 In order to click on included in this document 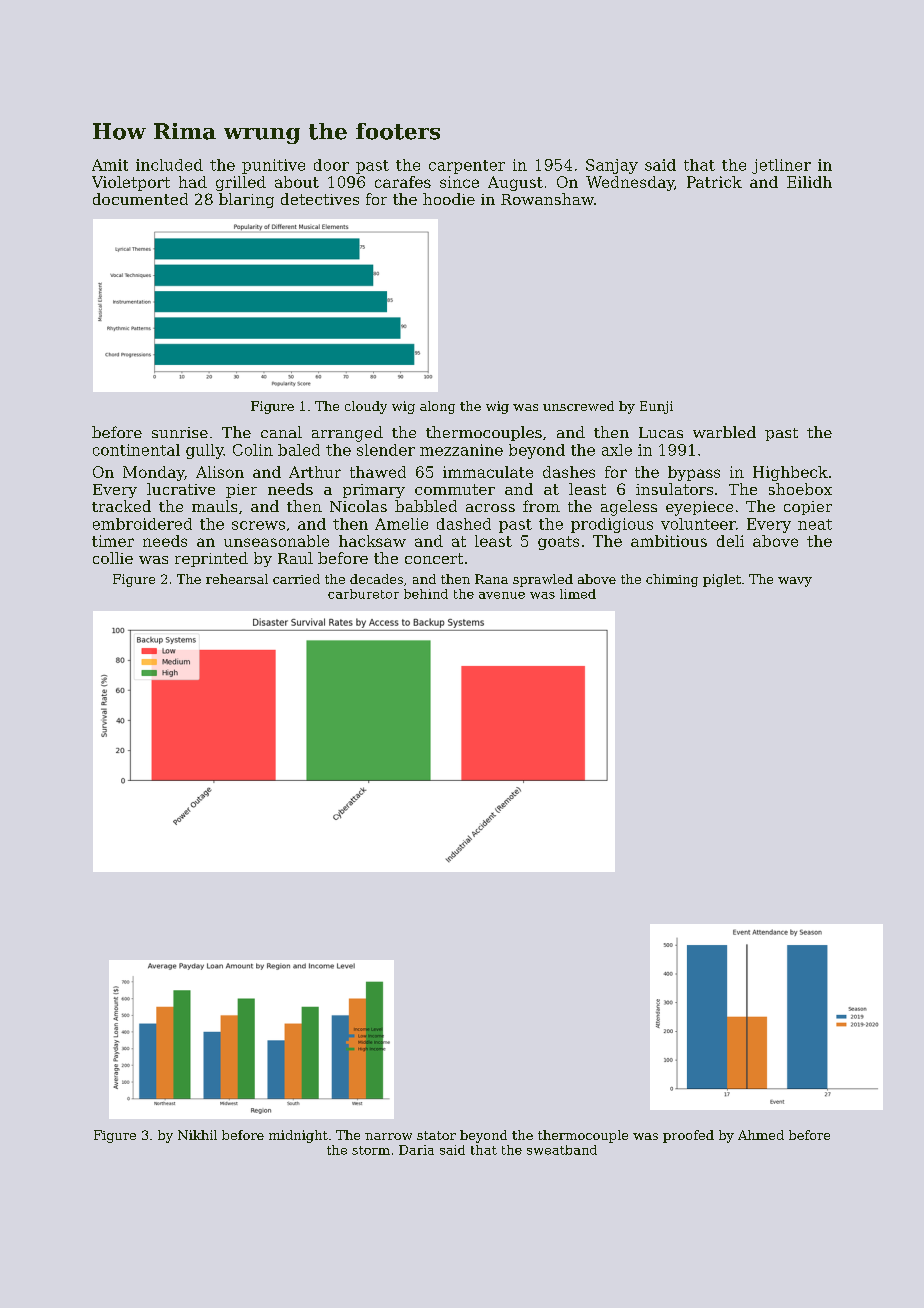, I will do `click(169, 165)`.
